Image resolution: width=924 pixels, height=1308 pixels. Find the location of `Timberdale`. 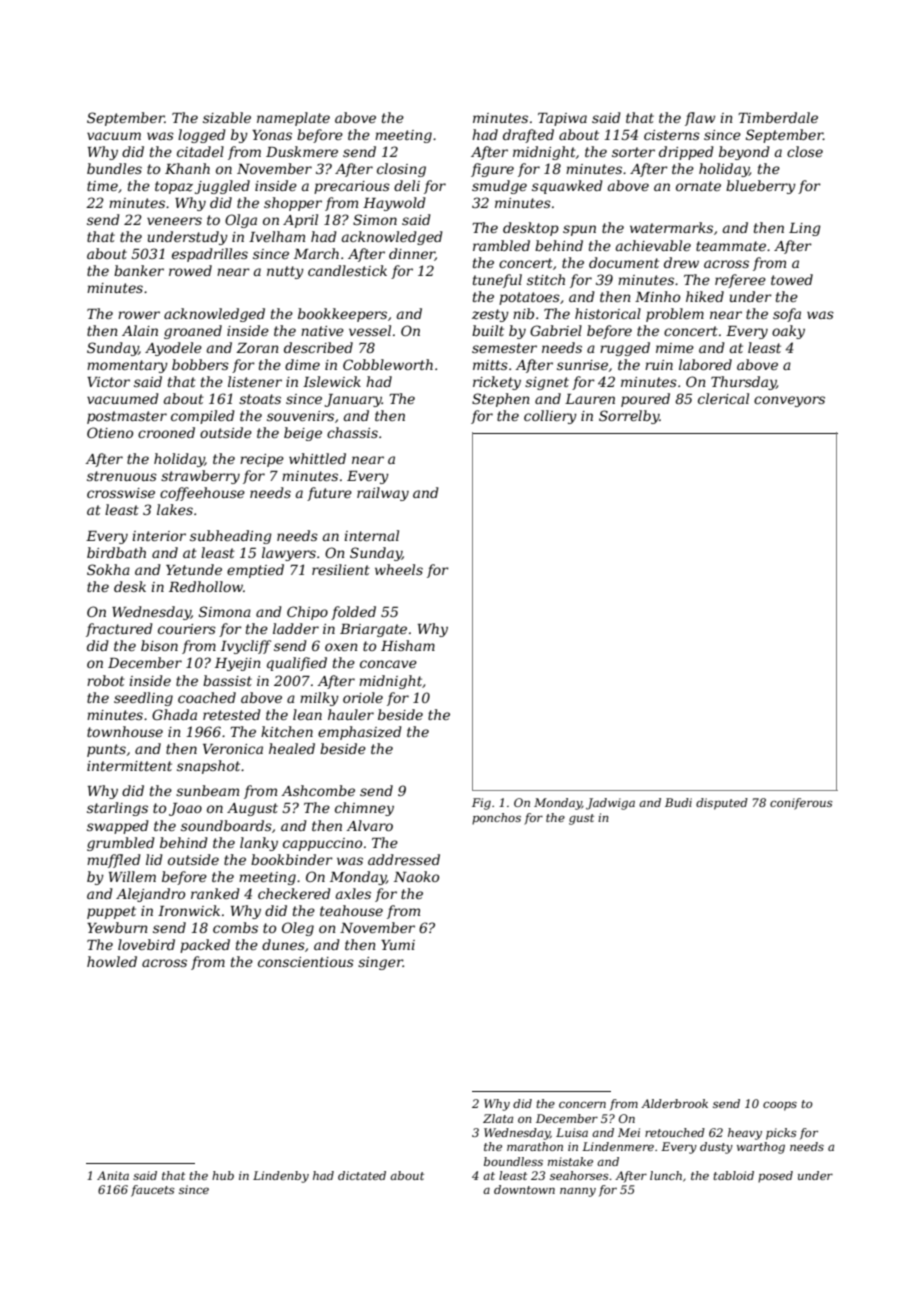

Timberdale is located at coordinates (778, 117).
